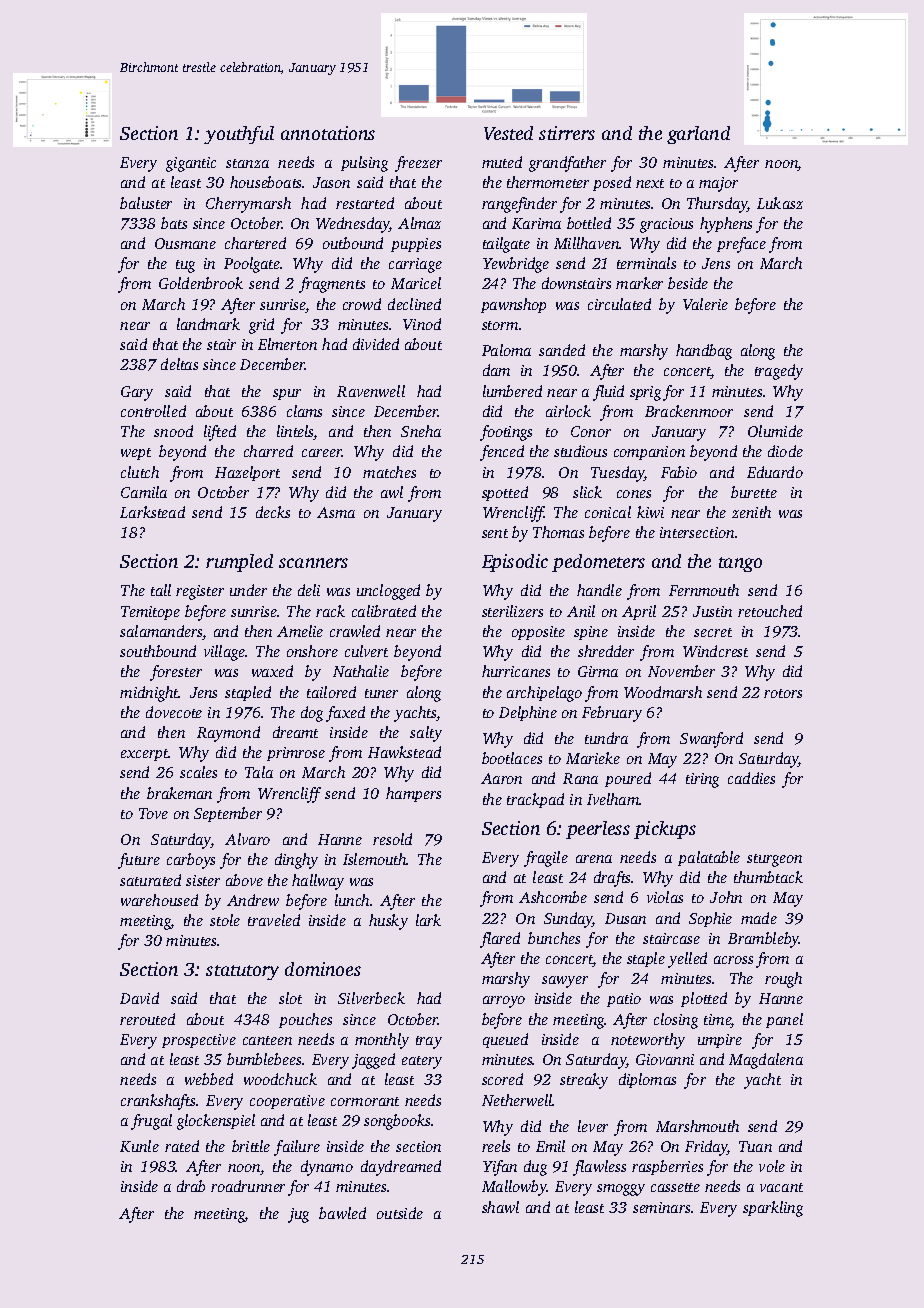  Describe the element at coordinates (248, 205) in the screenshot. I see `Cherrymarsh` at that location.
